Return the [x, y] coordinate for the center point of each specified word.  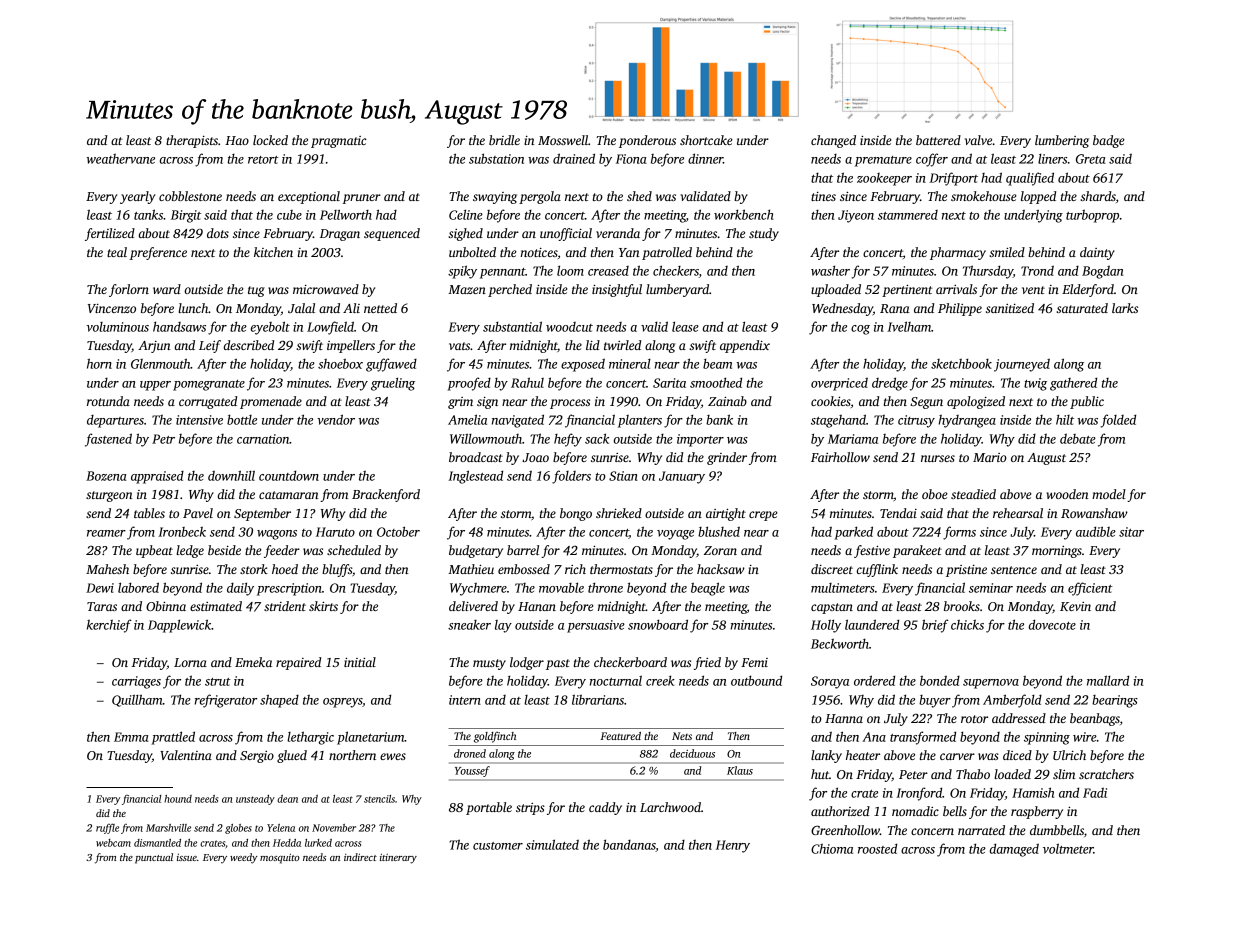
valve [978, 140]
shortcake [706, 140]
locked [270, 140]
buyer [935, 701]
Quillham [137, 700]
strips [530, 809]
